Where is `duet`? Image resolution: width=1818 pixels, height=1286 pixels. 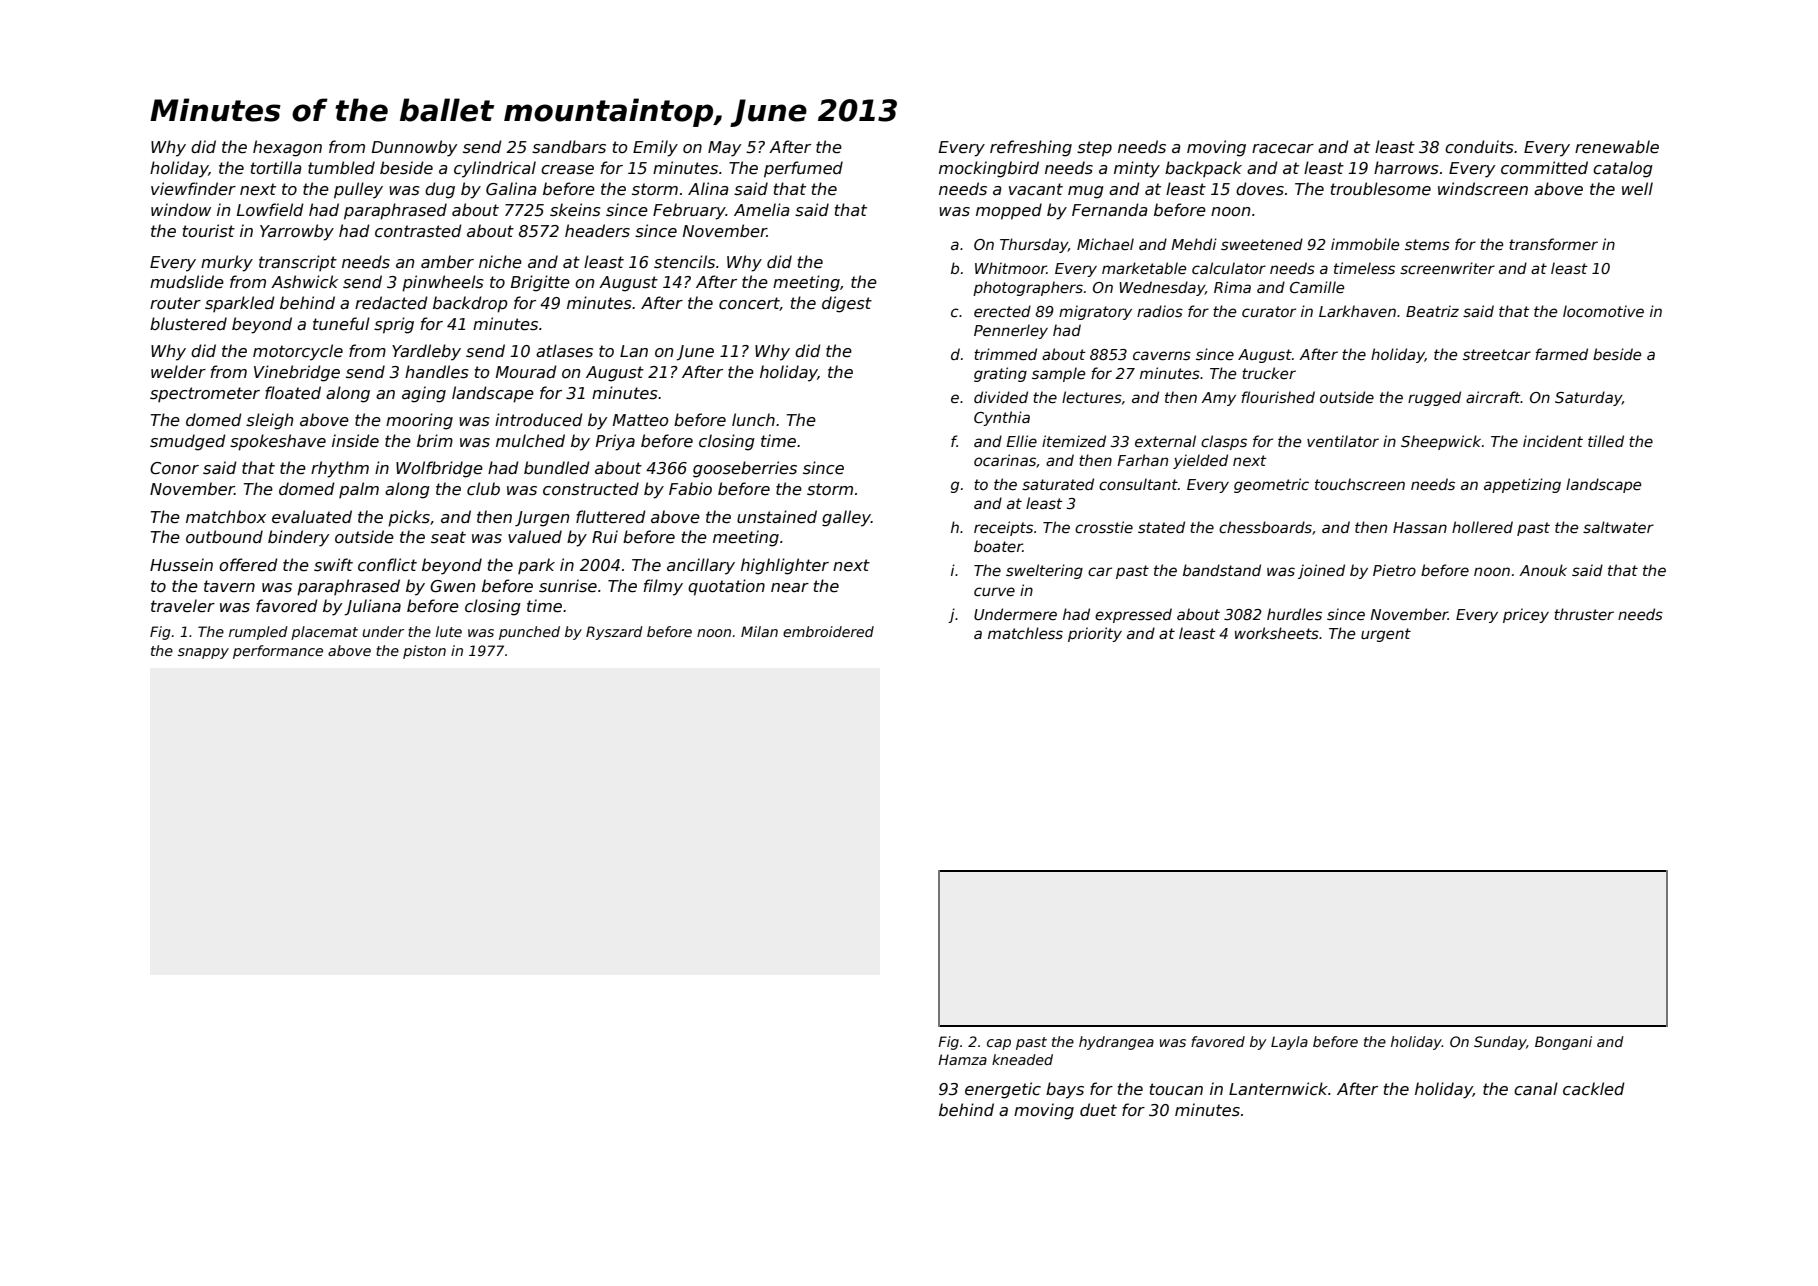 duet is located at coordinates (1098, 1110).
